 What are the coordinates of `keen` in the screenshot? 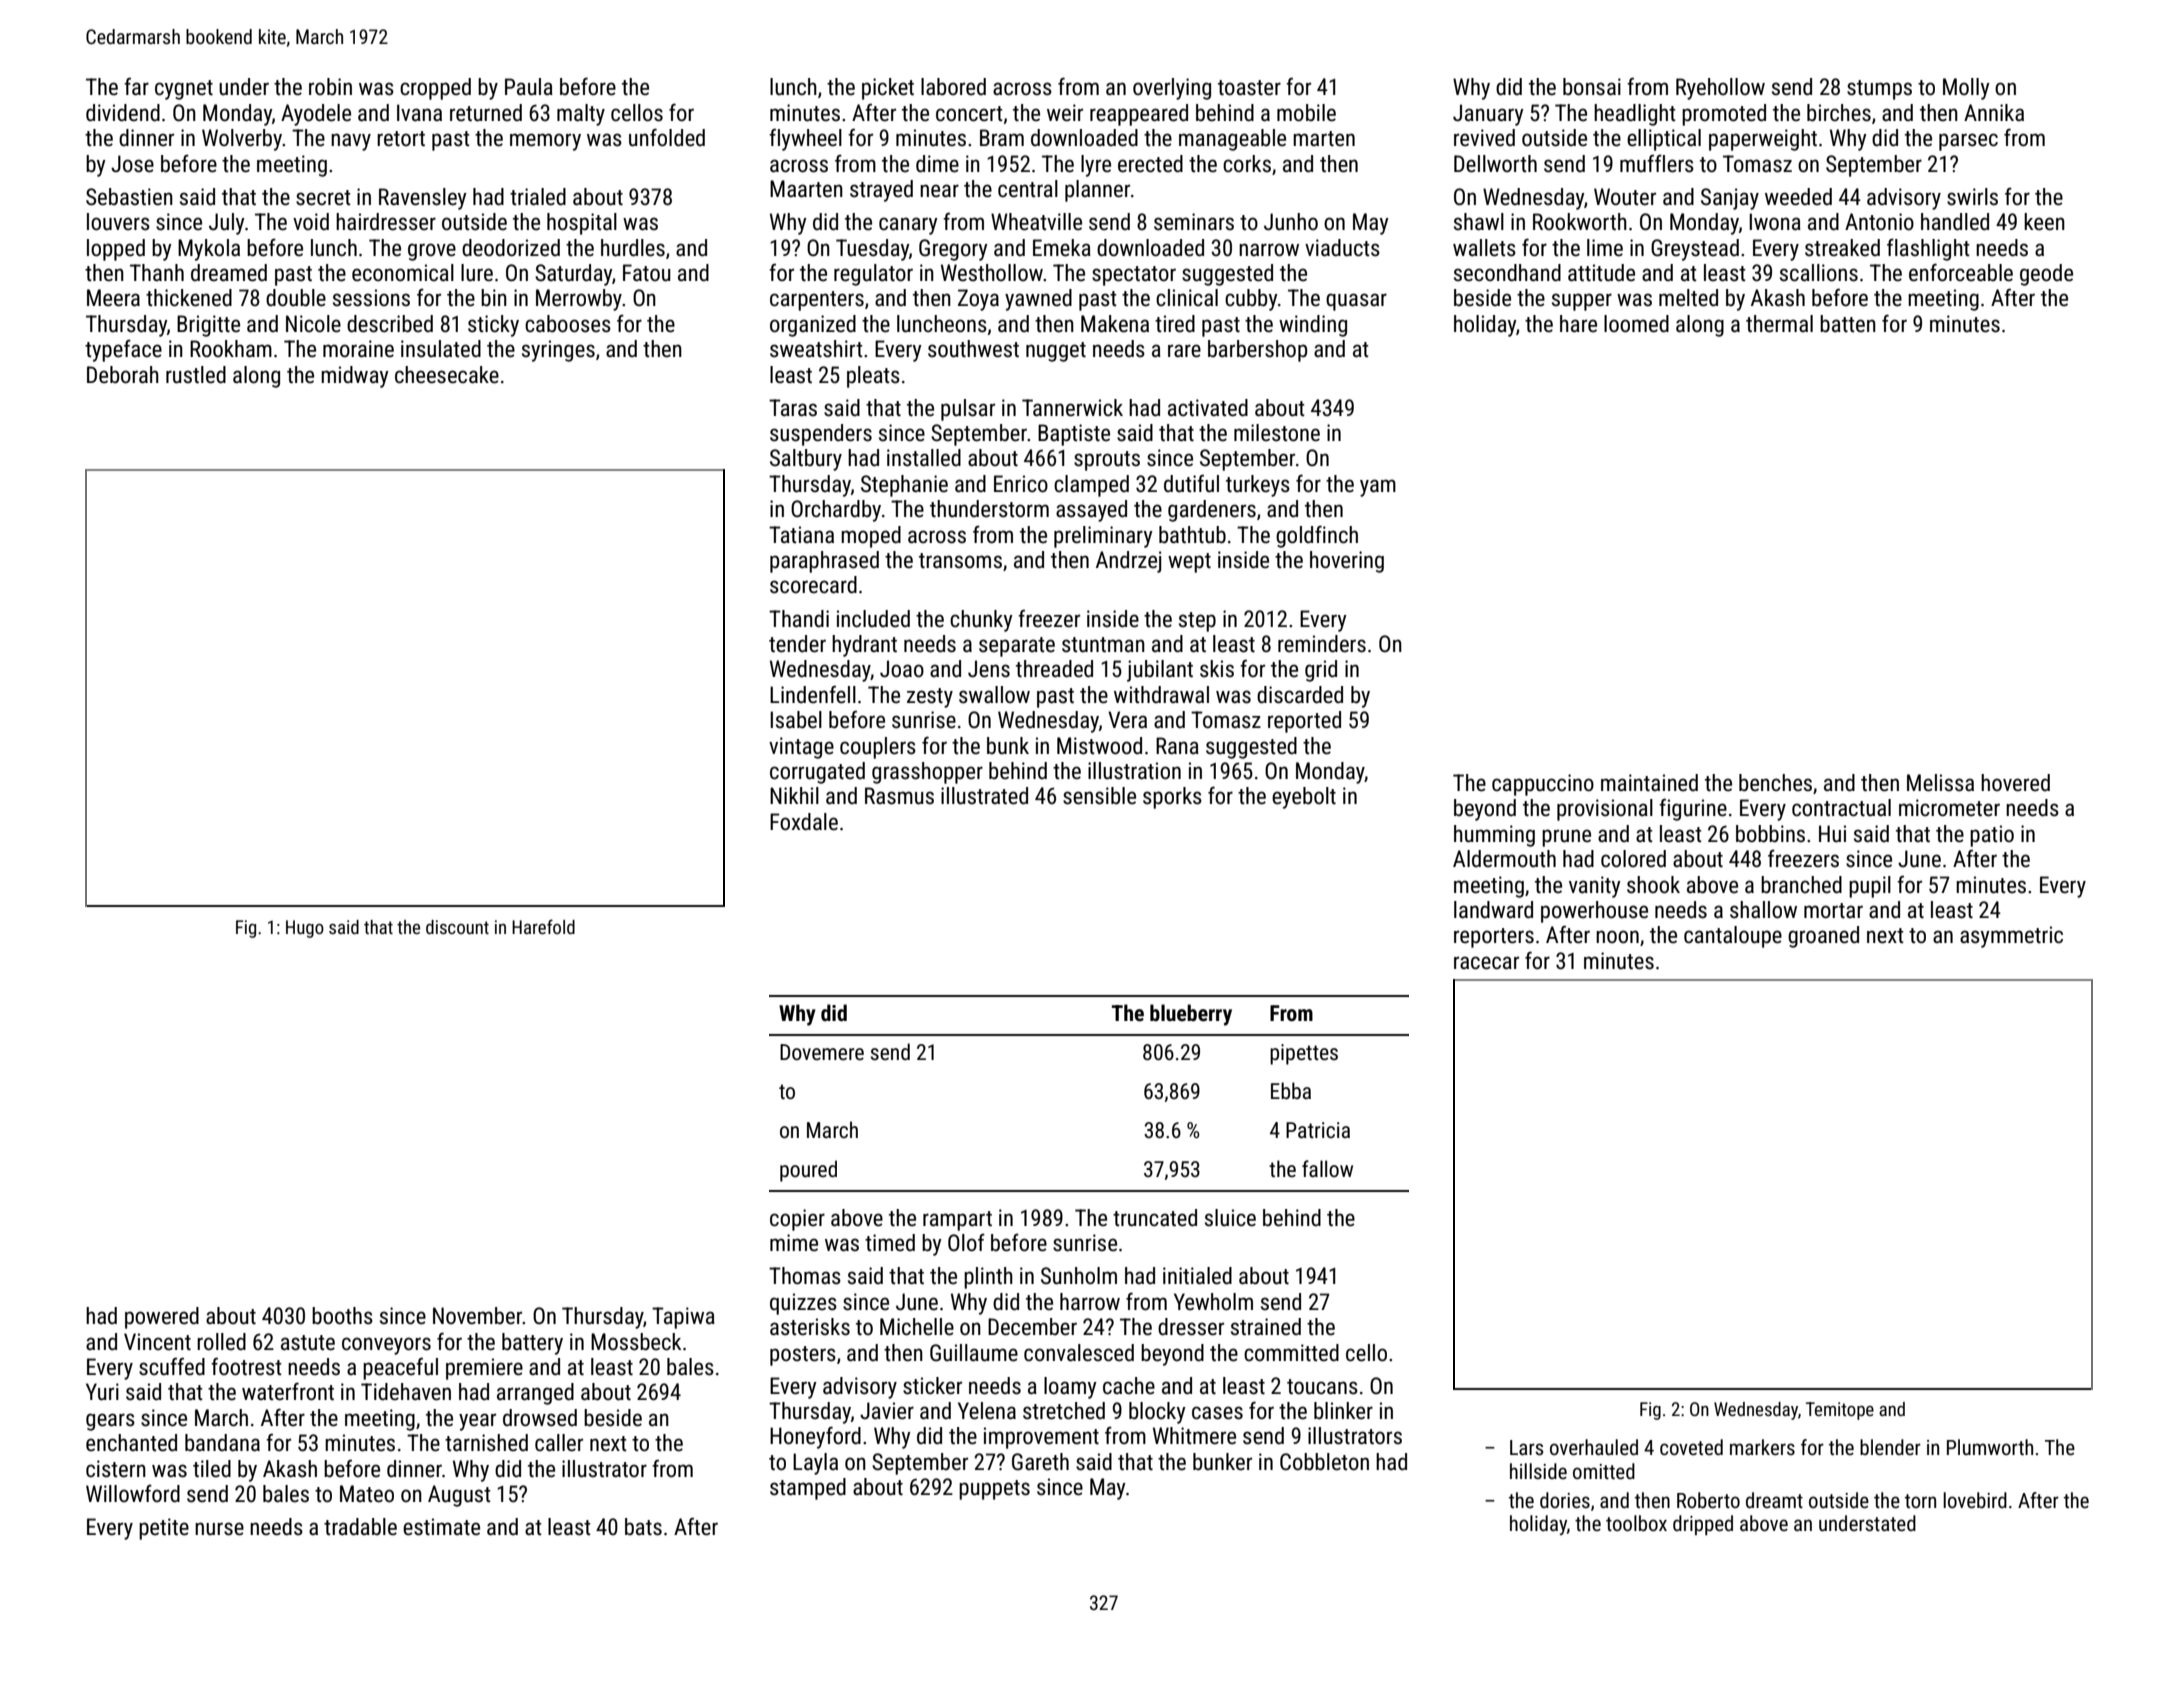 It's located at (2044, 222).
